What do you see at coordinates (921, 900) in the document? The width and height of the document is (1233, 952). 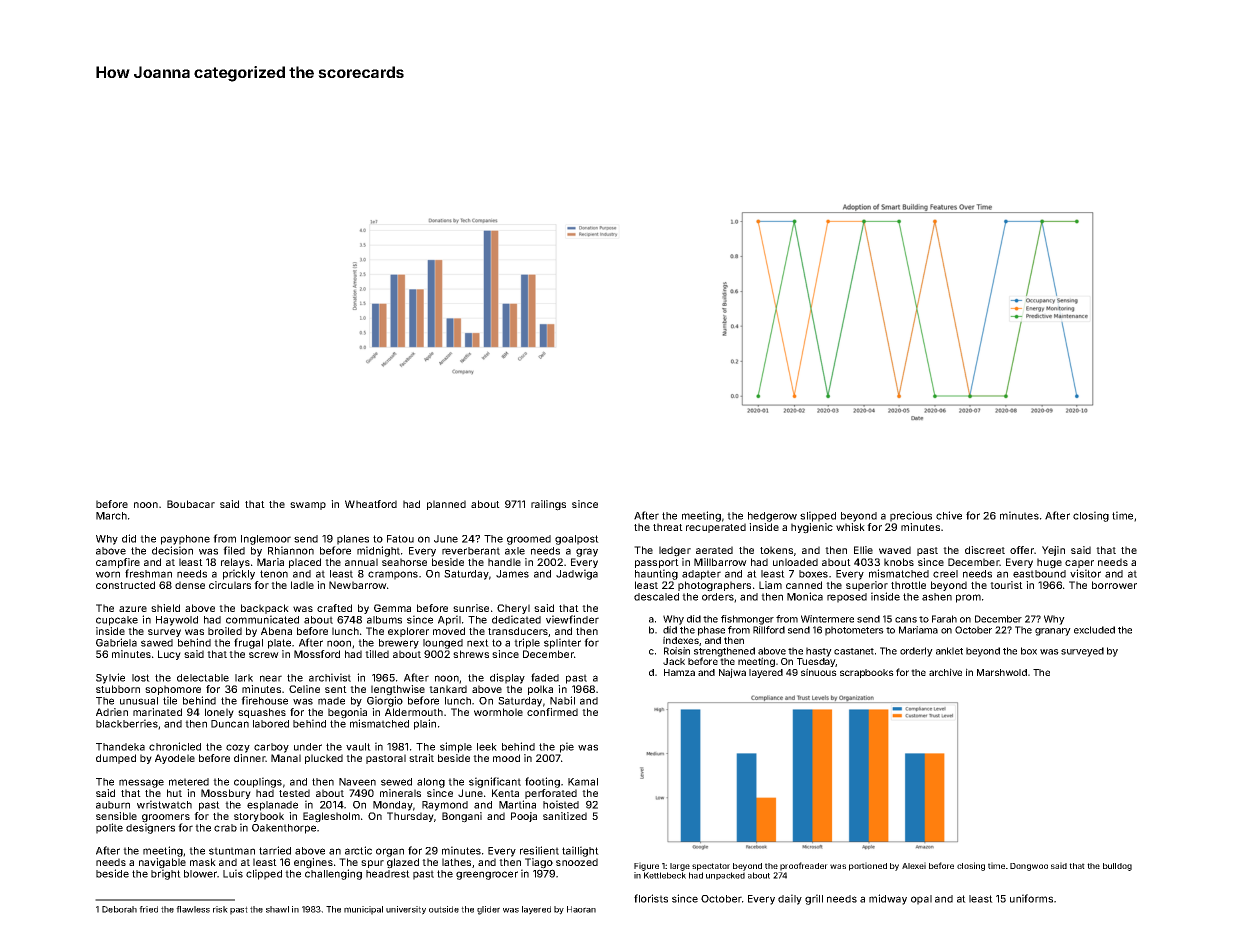 I see `opal` at bounding box center [921, 900].
